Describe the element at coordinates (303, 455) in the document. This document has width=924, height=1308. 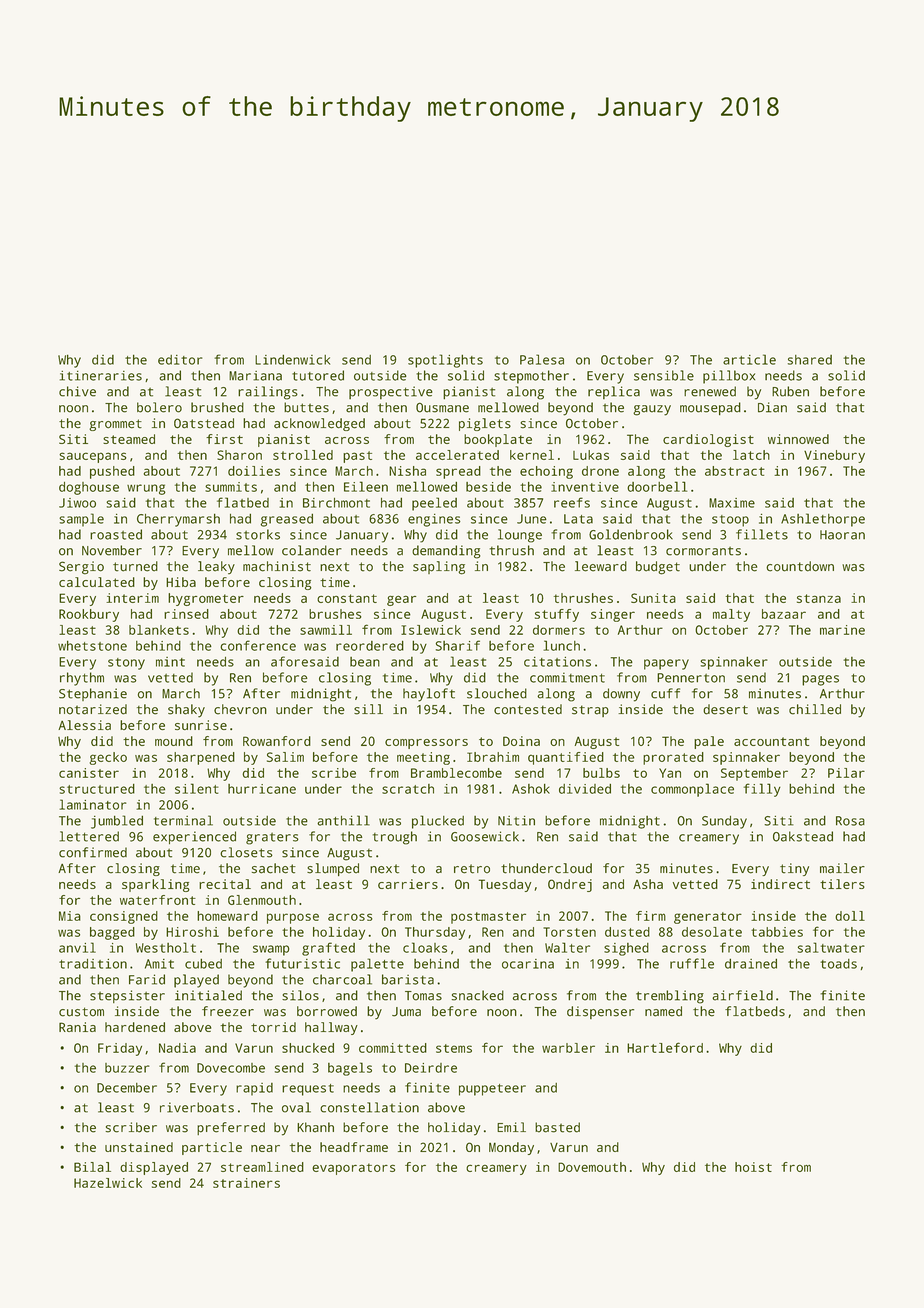
I see `strolled` at that location.
